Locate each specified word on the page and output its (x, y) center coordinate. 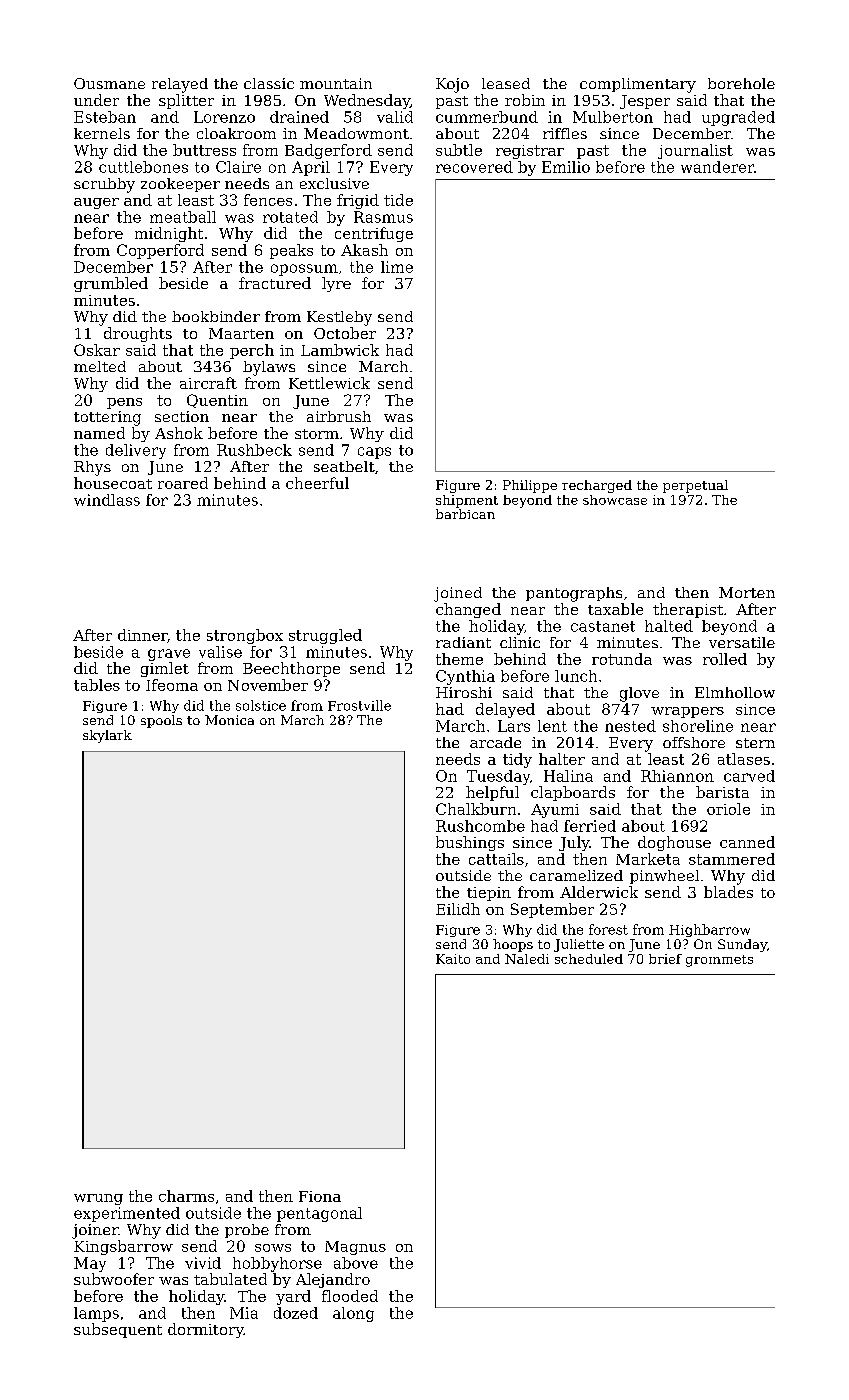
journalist (695, 151)
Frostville (359, 705)
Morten (747, 592)
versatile (742, 642)
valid (395, 117)
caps (374, 453)
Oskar (97, 350)
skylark (107, 736)
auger (96, 203)
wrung (98, 1199)
